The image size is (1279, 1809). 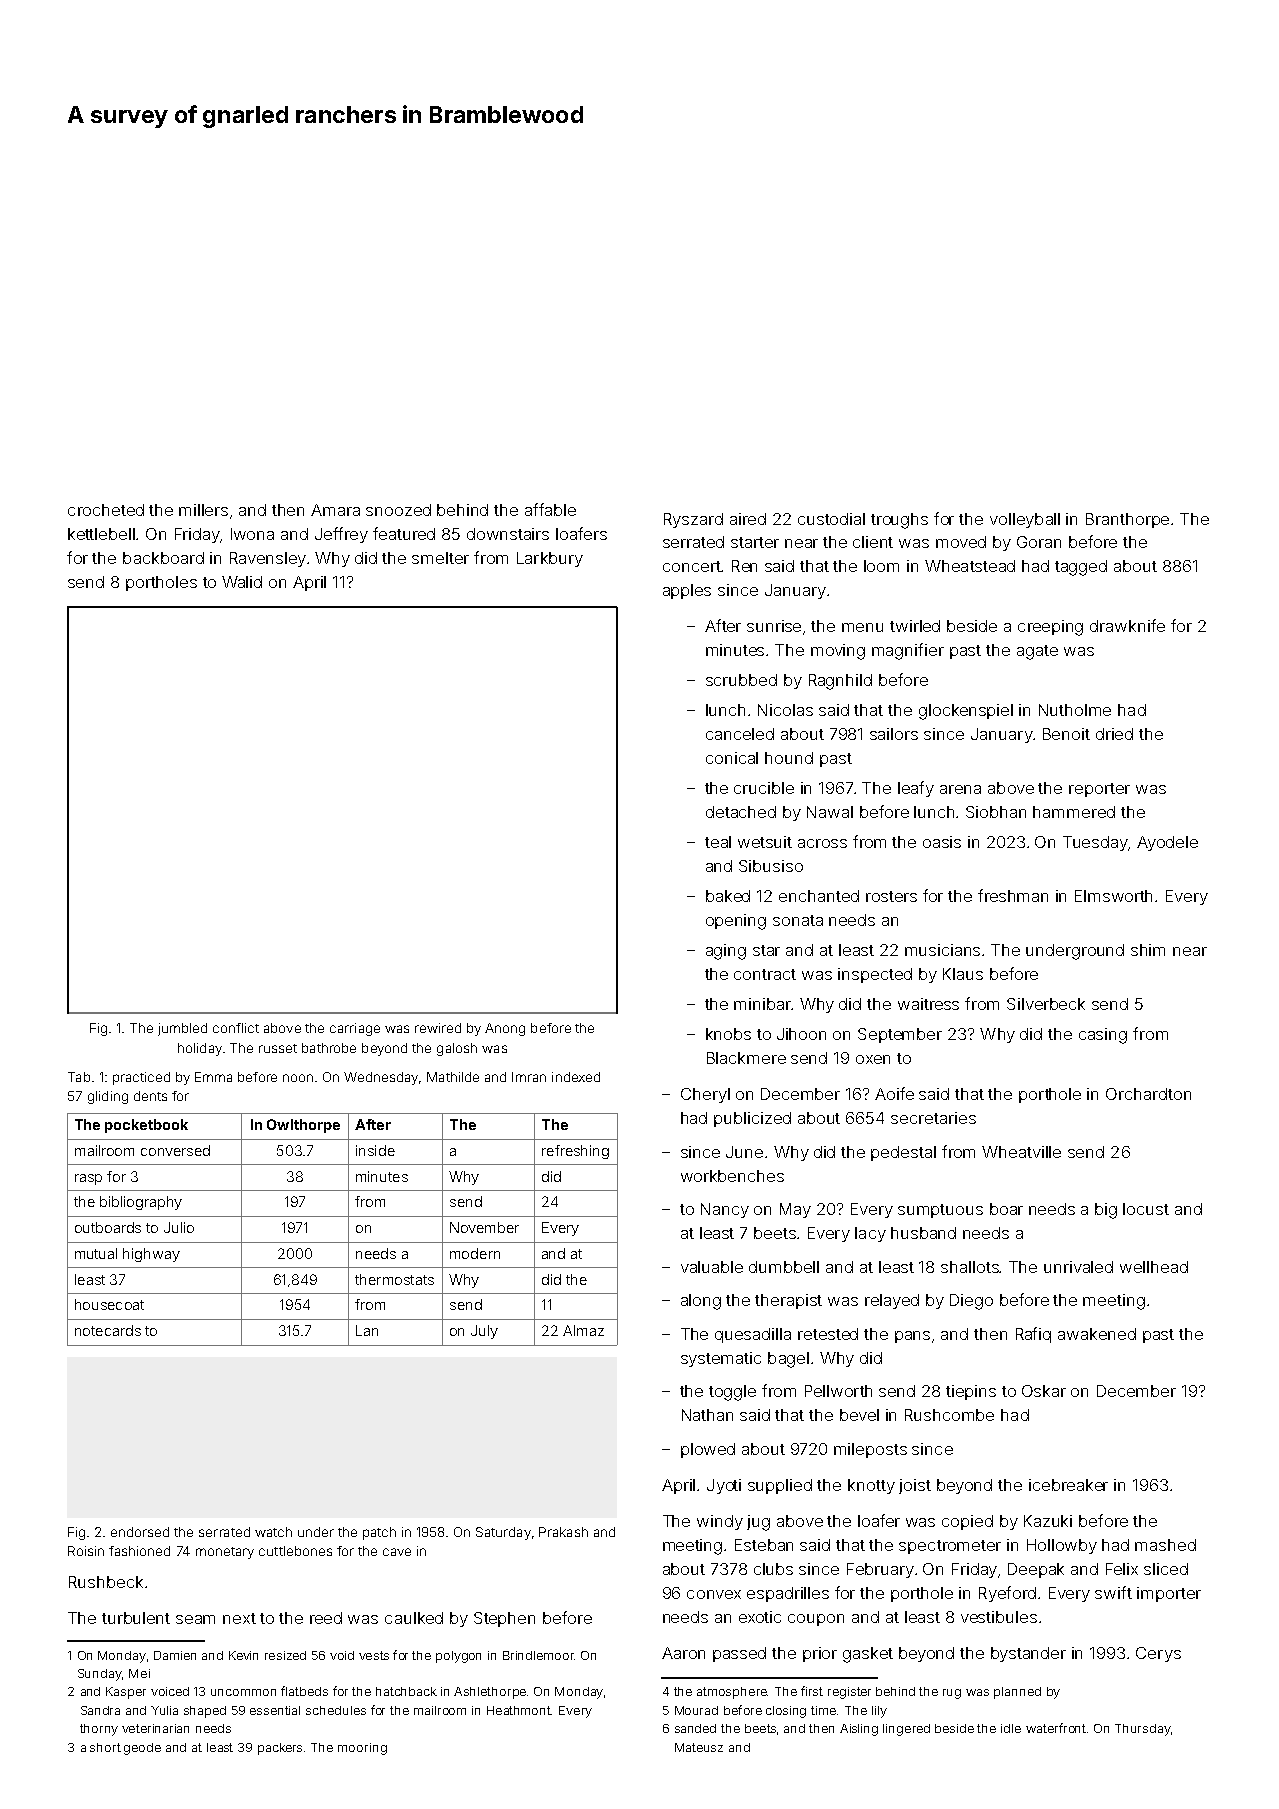 I want to click on July, so click(x=484, y=1332).
